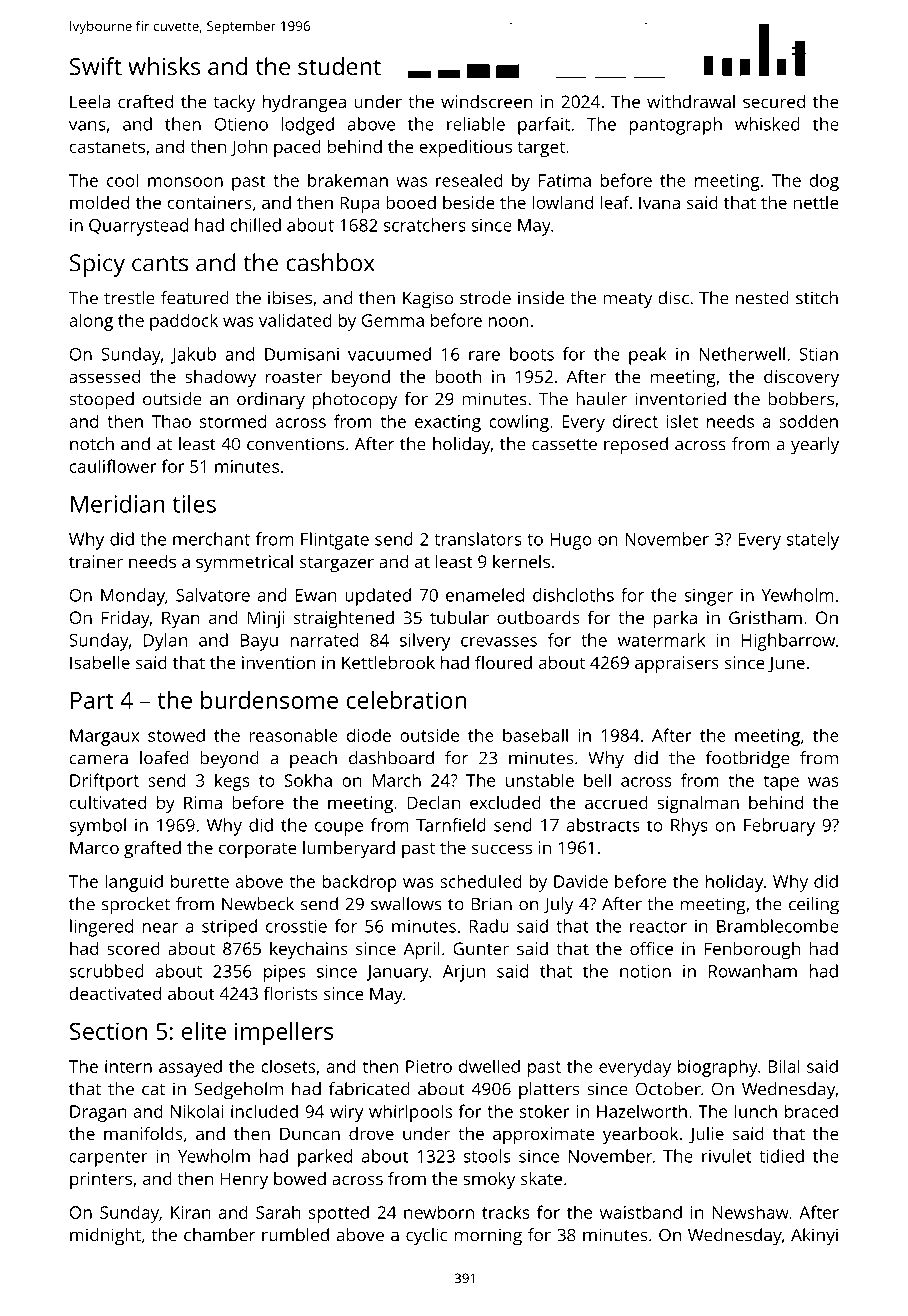 This screenshot has width=908, height=1316. I want to click on Section, so click(108, 1031).
